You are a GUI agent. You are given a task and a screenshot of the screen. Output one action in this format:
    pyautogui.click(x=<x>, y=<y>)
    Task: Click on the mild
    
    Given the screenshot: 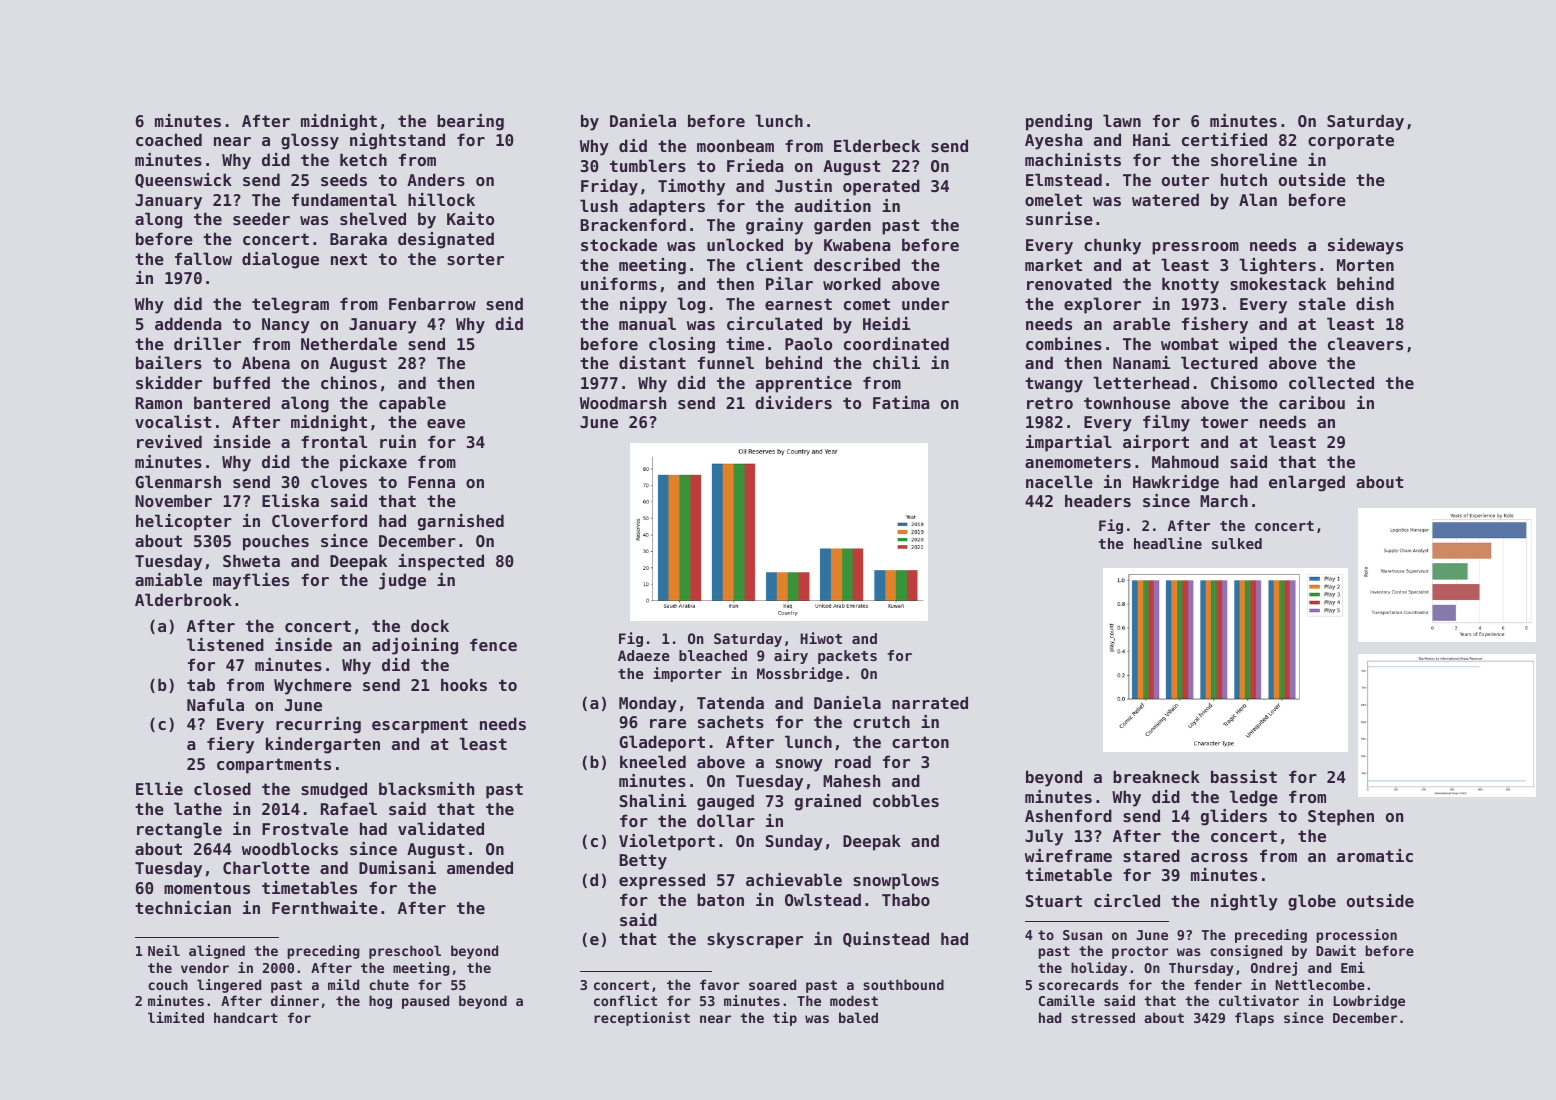 What is the action you would take?
    pyautogui.click(x=343, y=984)
